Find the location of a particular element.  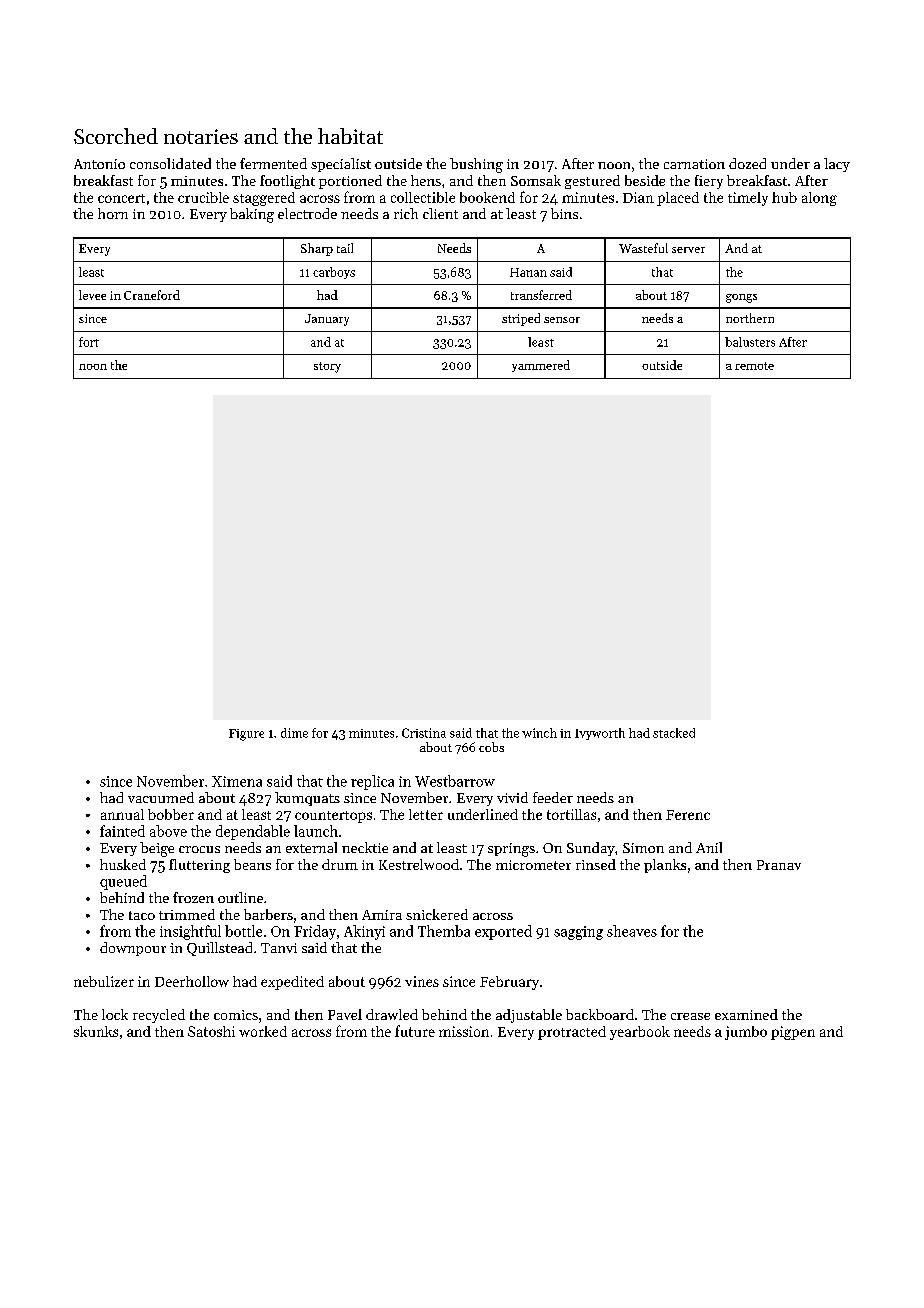

northern is located at coordinates (750, 318).
